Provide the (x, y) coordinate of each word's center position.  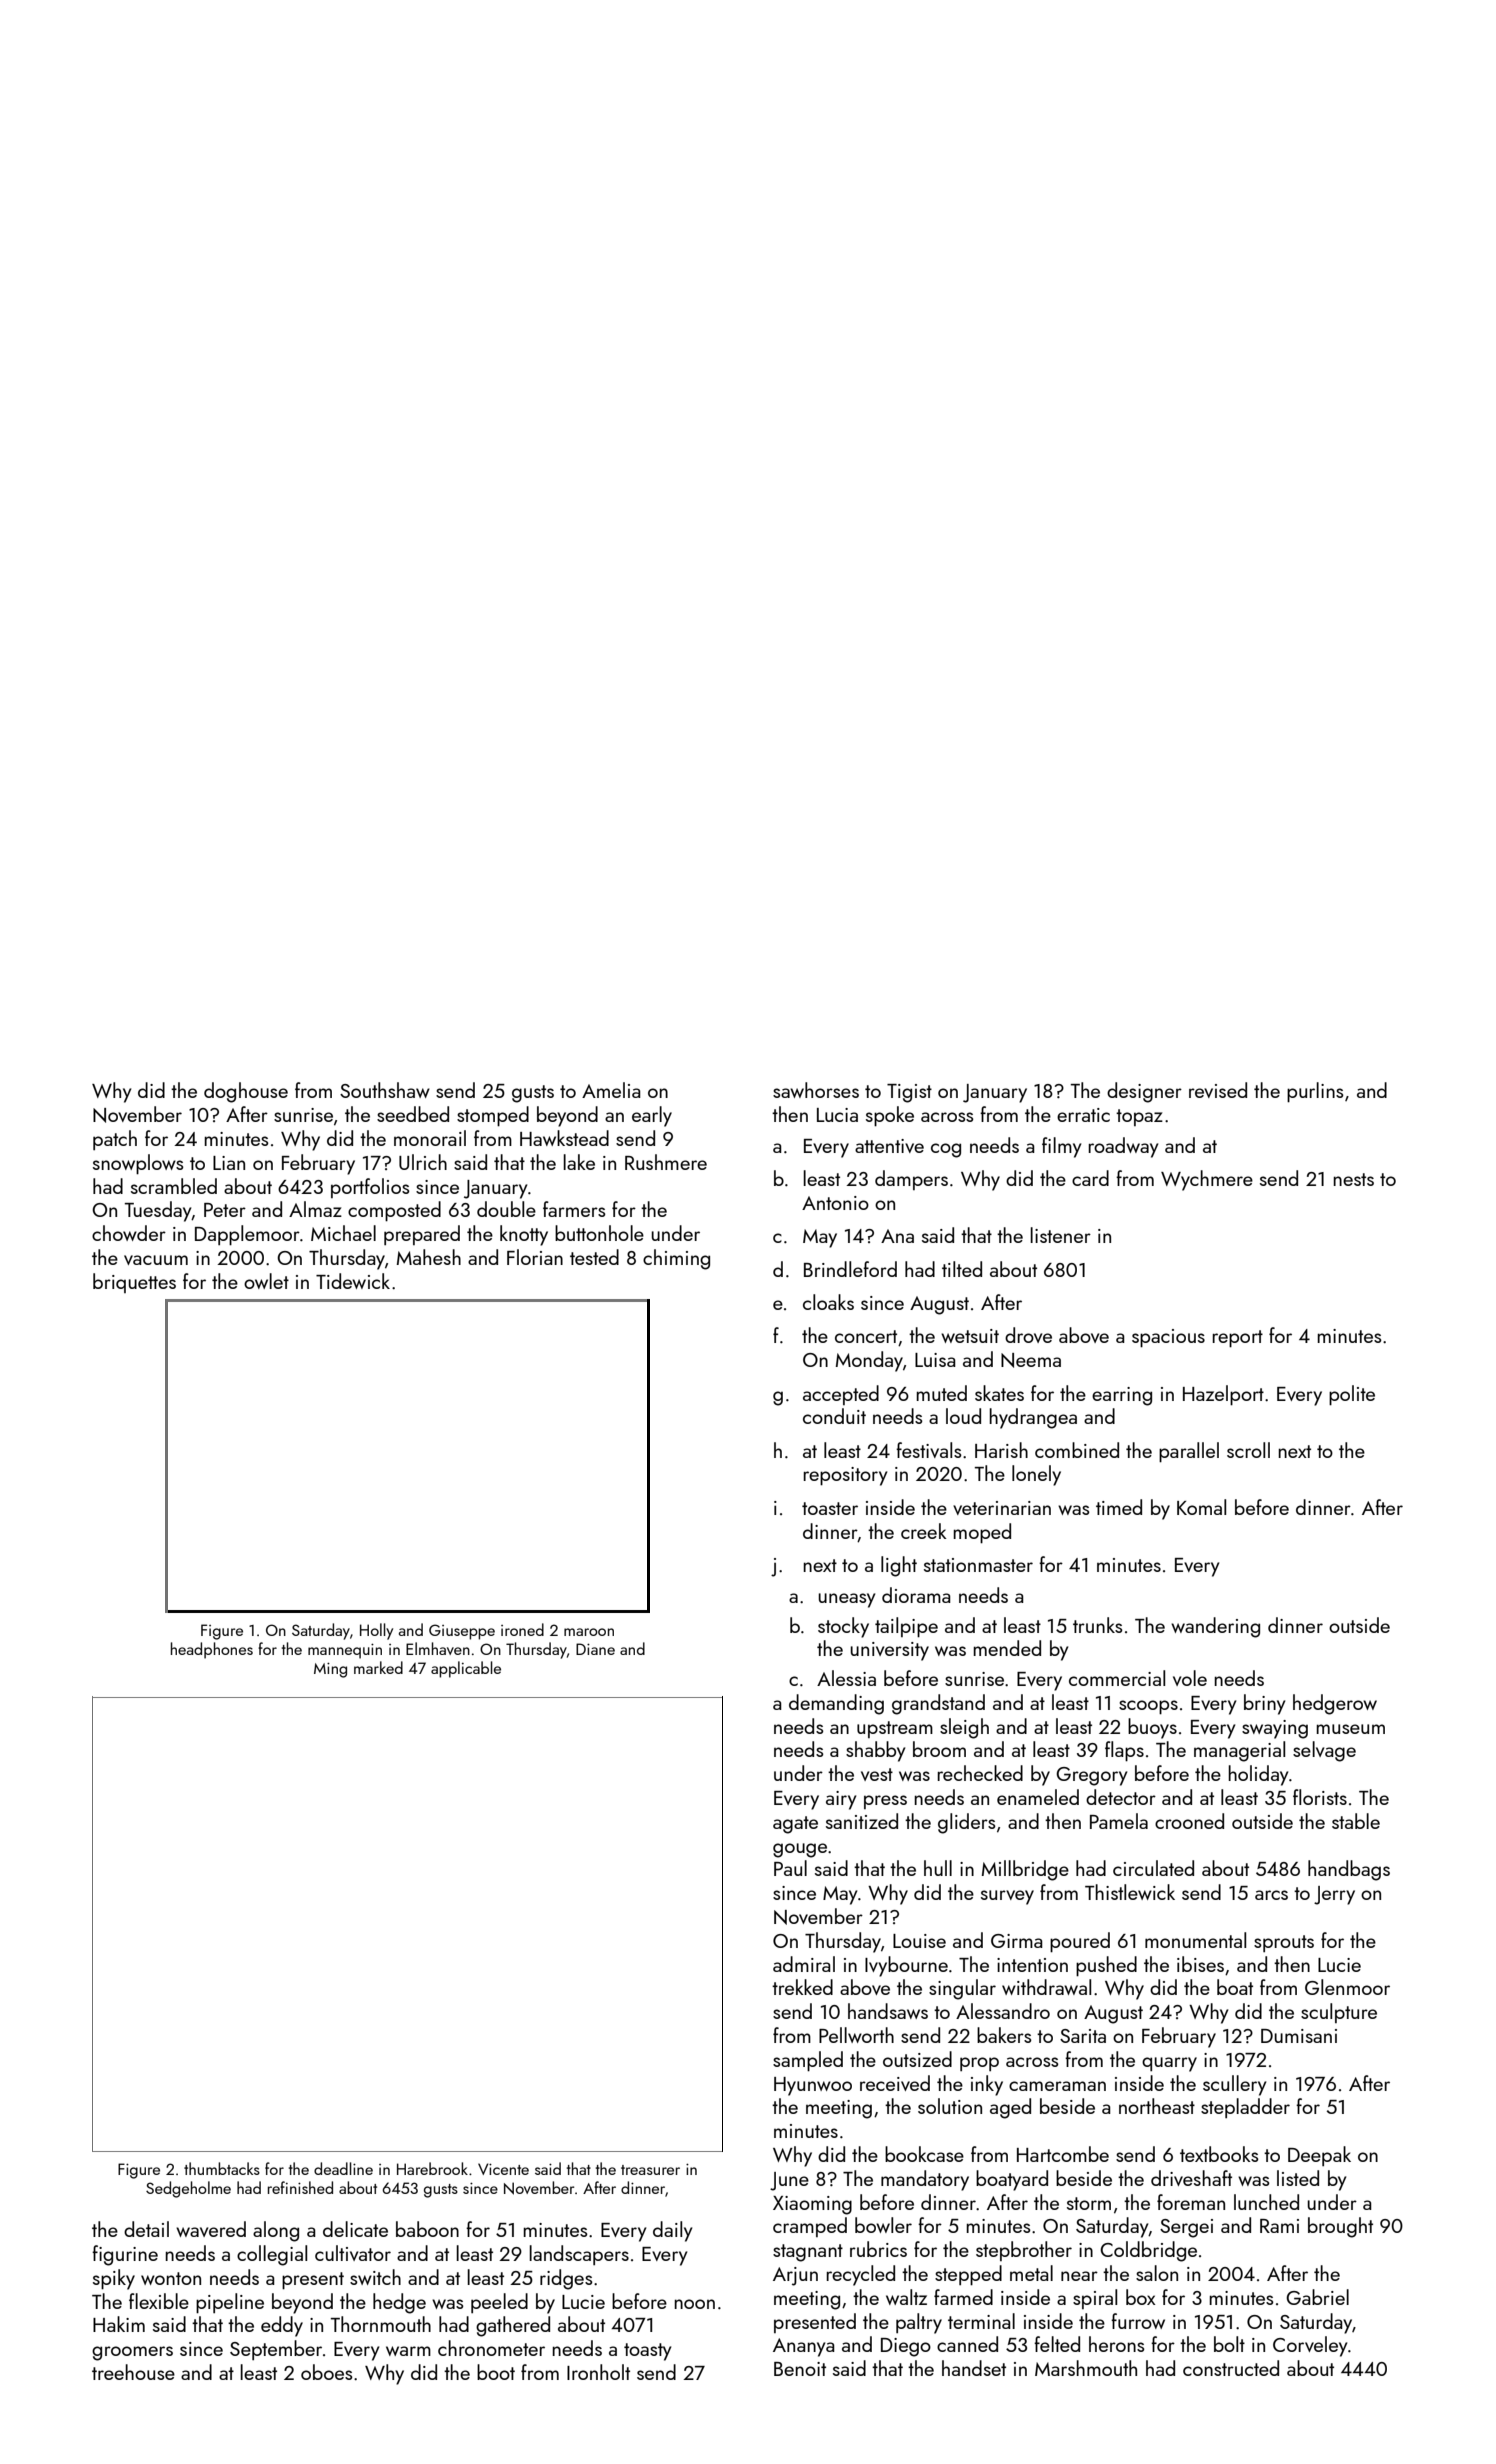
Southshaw (385, 1090)
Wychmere (1207, 1180)
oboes (327, 2372)
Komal (1201, 1507)
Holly (376, 1631)
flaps (1124, 1751)
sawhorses (816, 1090)
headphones (212, 1650)
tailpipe (906, 1627)
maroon (589, 1632)
